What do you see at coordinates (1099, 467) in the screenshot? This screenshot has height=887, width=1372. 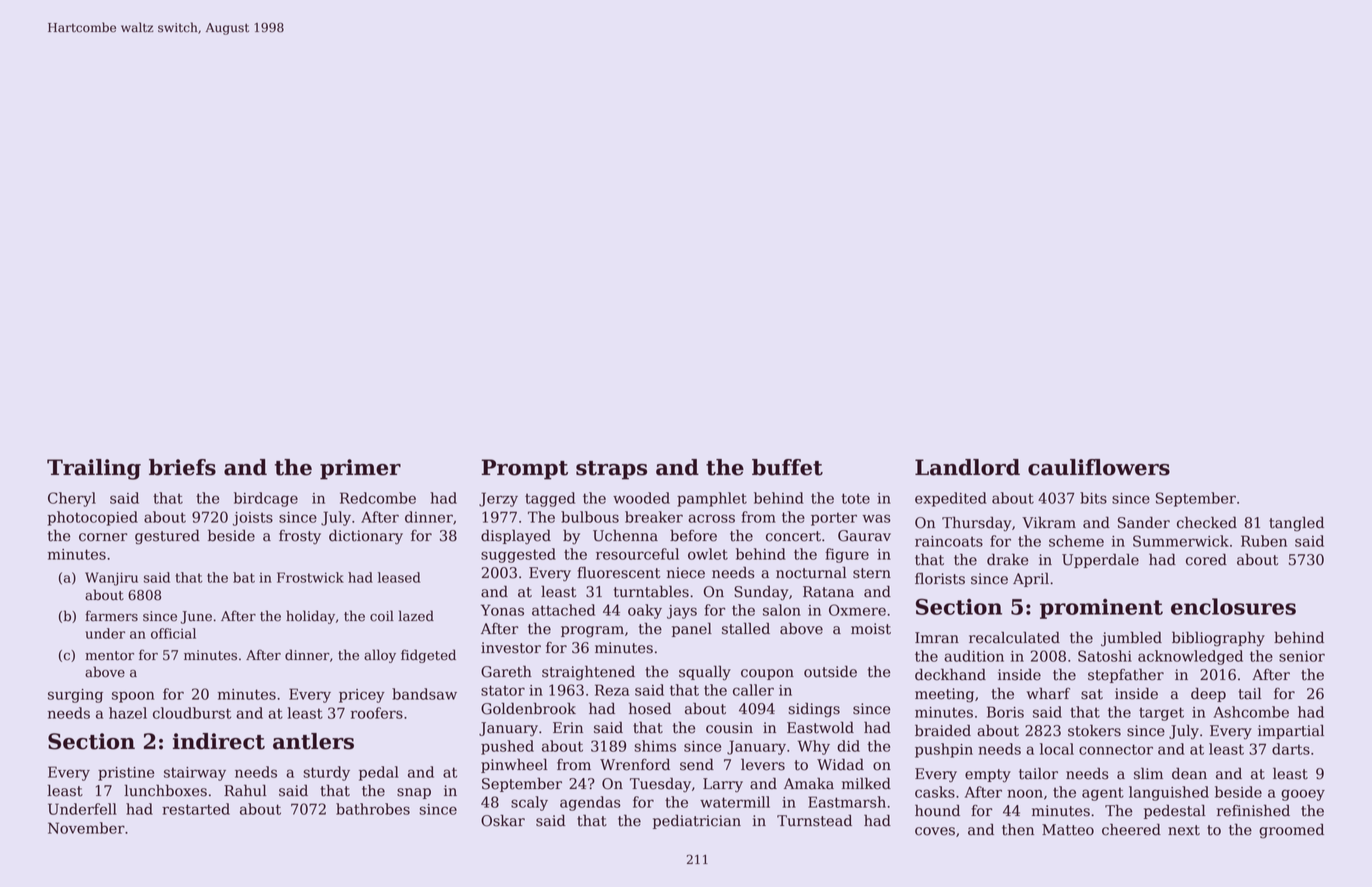 I see `cauliflowers` at bounding box center [1099, 467].
